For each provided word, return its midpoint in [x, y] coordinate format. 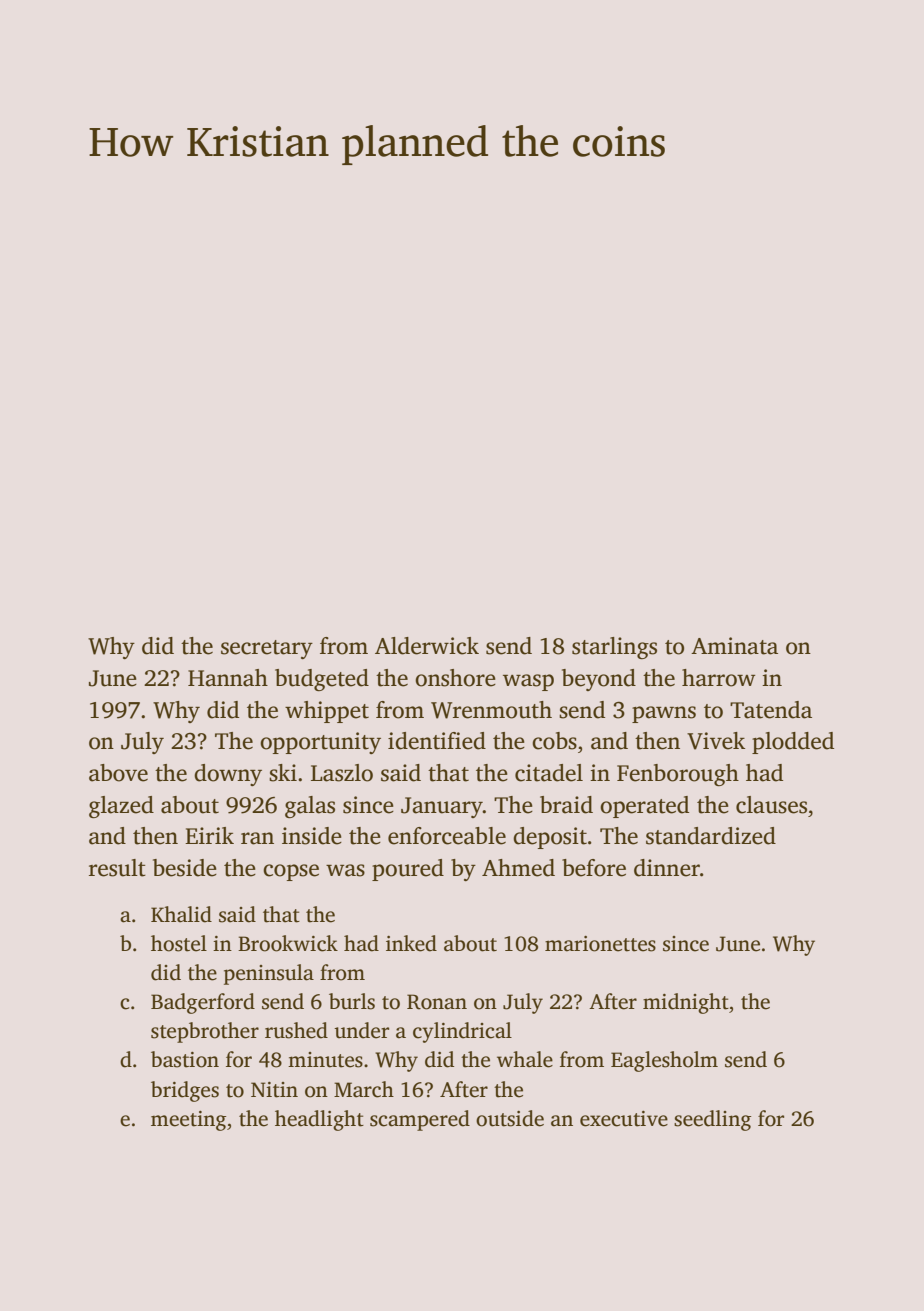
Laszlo [342, 773]
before [594, 868]
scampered [420, 1120]
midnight [686, 1003]
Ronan [437, 1002]
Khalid [181, 914]
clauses [771, 805]
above [118, 773]
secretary [267, 649]
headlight [319, 1120]
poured [408, 870]
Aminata [734, 646]
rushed [296, 1030]
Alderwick [427, 646]
